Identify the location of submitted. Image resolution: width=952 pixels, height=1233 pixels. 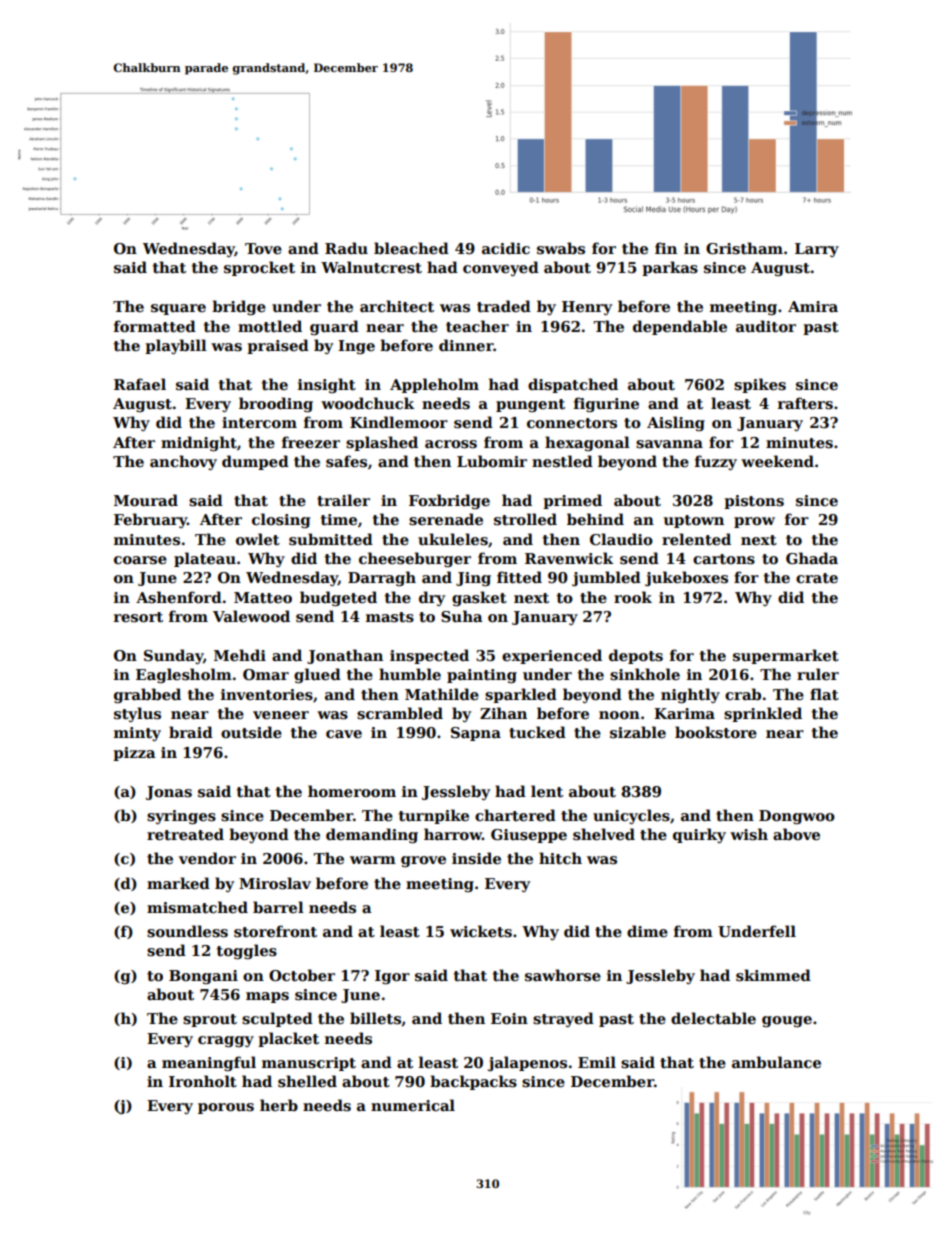
(331, 539).
